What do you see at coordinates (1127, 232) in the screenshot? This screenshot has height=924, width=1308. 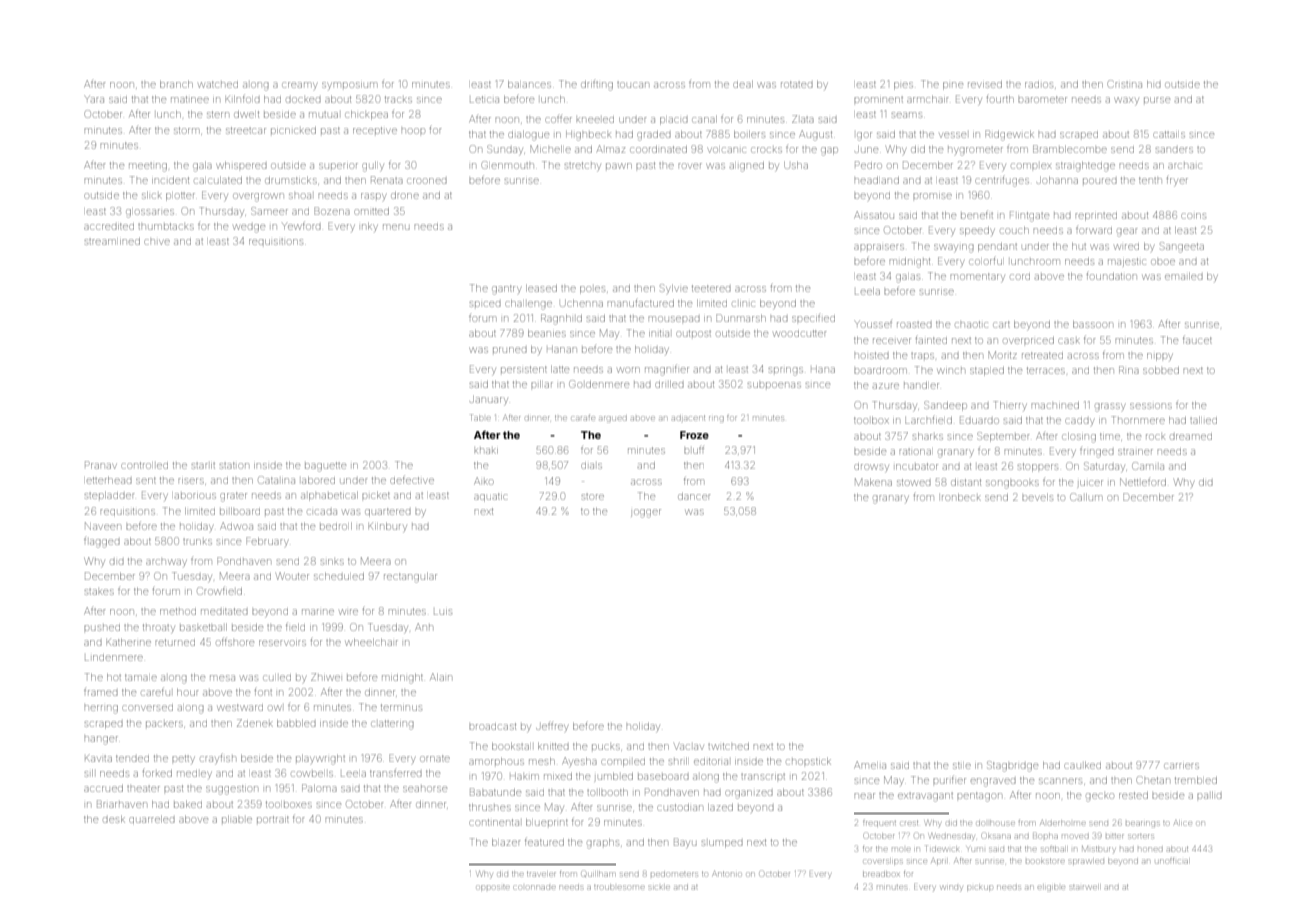 I see `gear` at bounding box center [1127, 232].
